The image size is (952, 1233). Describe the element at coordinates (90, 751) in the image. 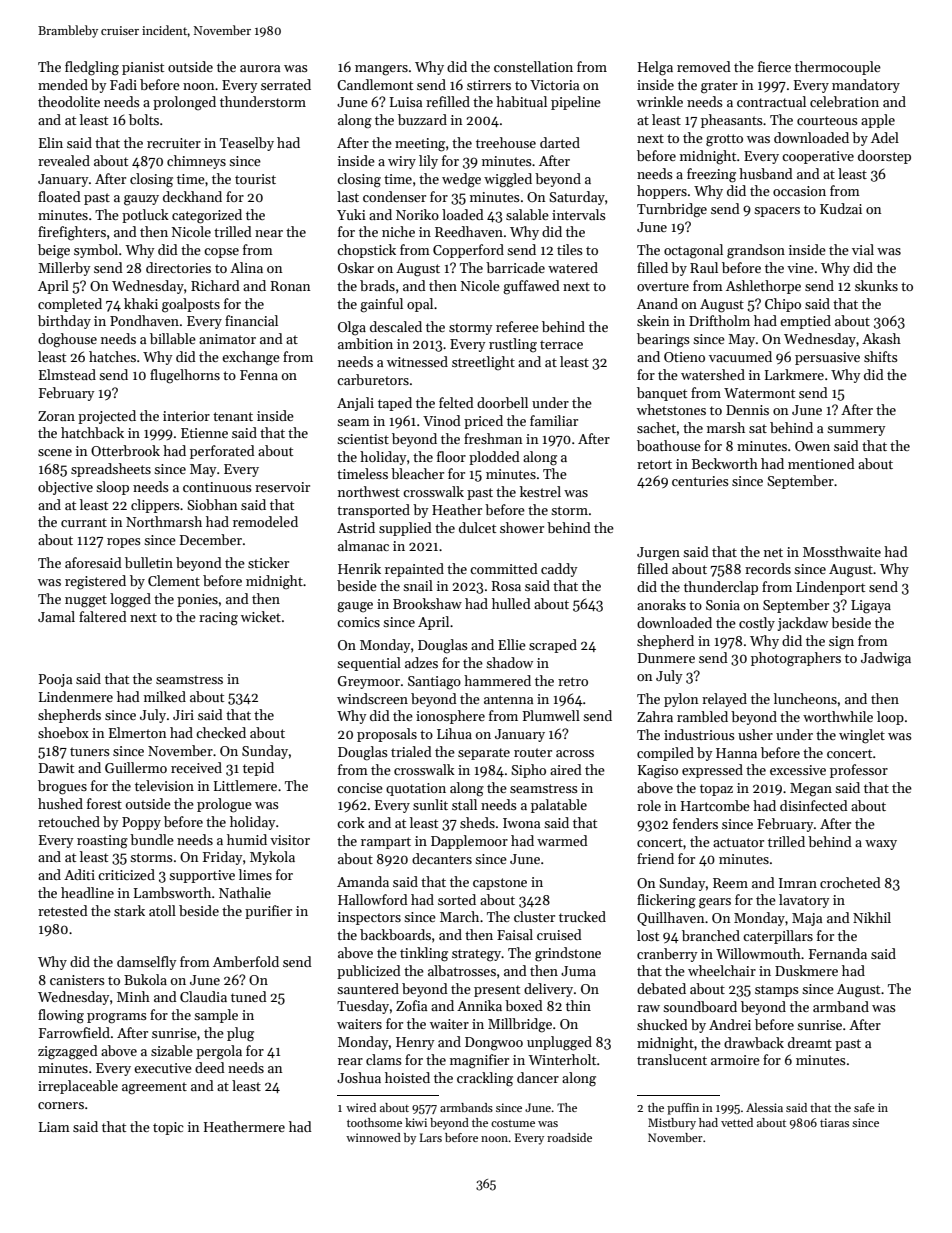

I see `tuners` at that location.
